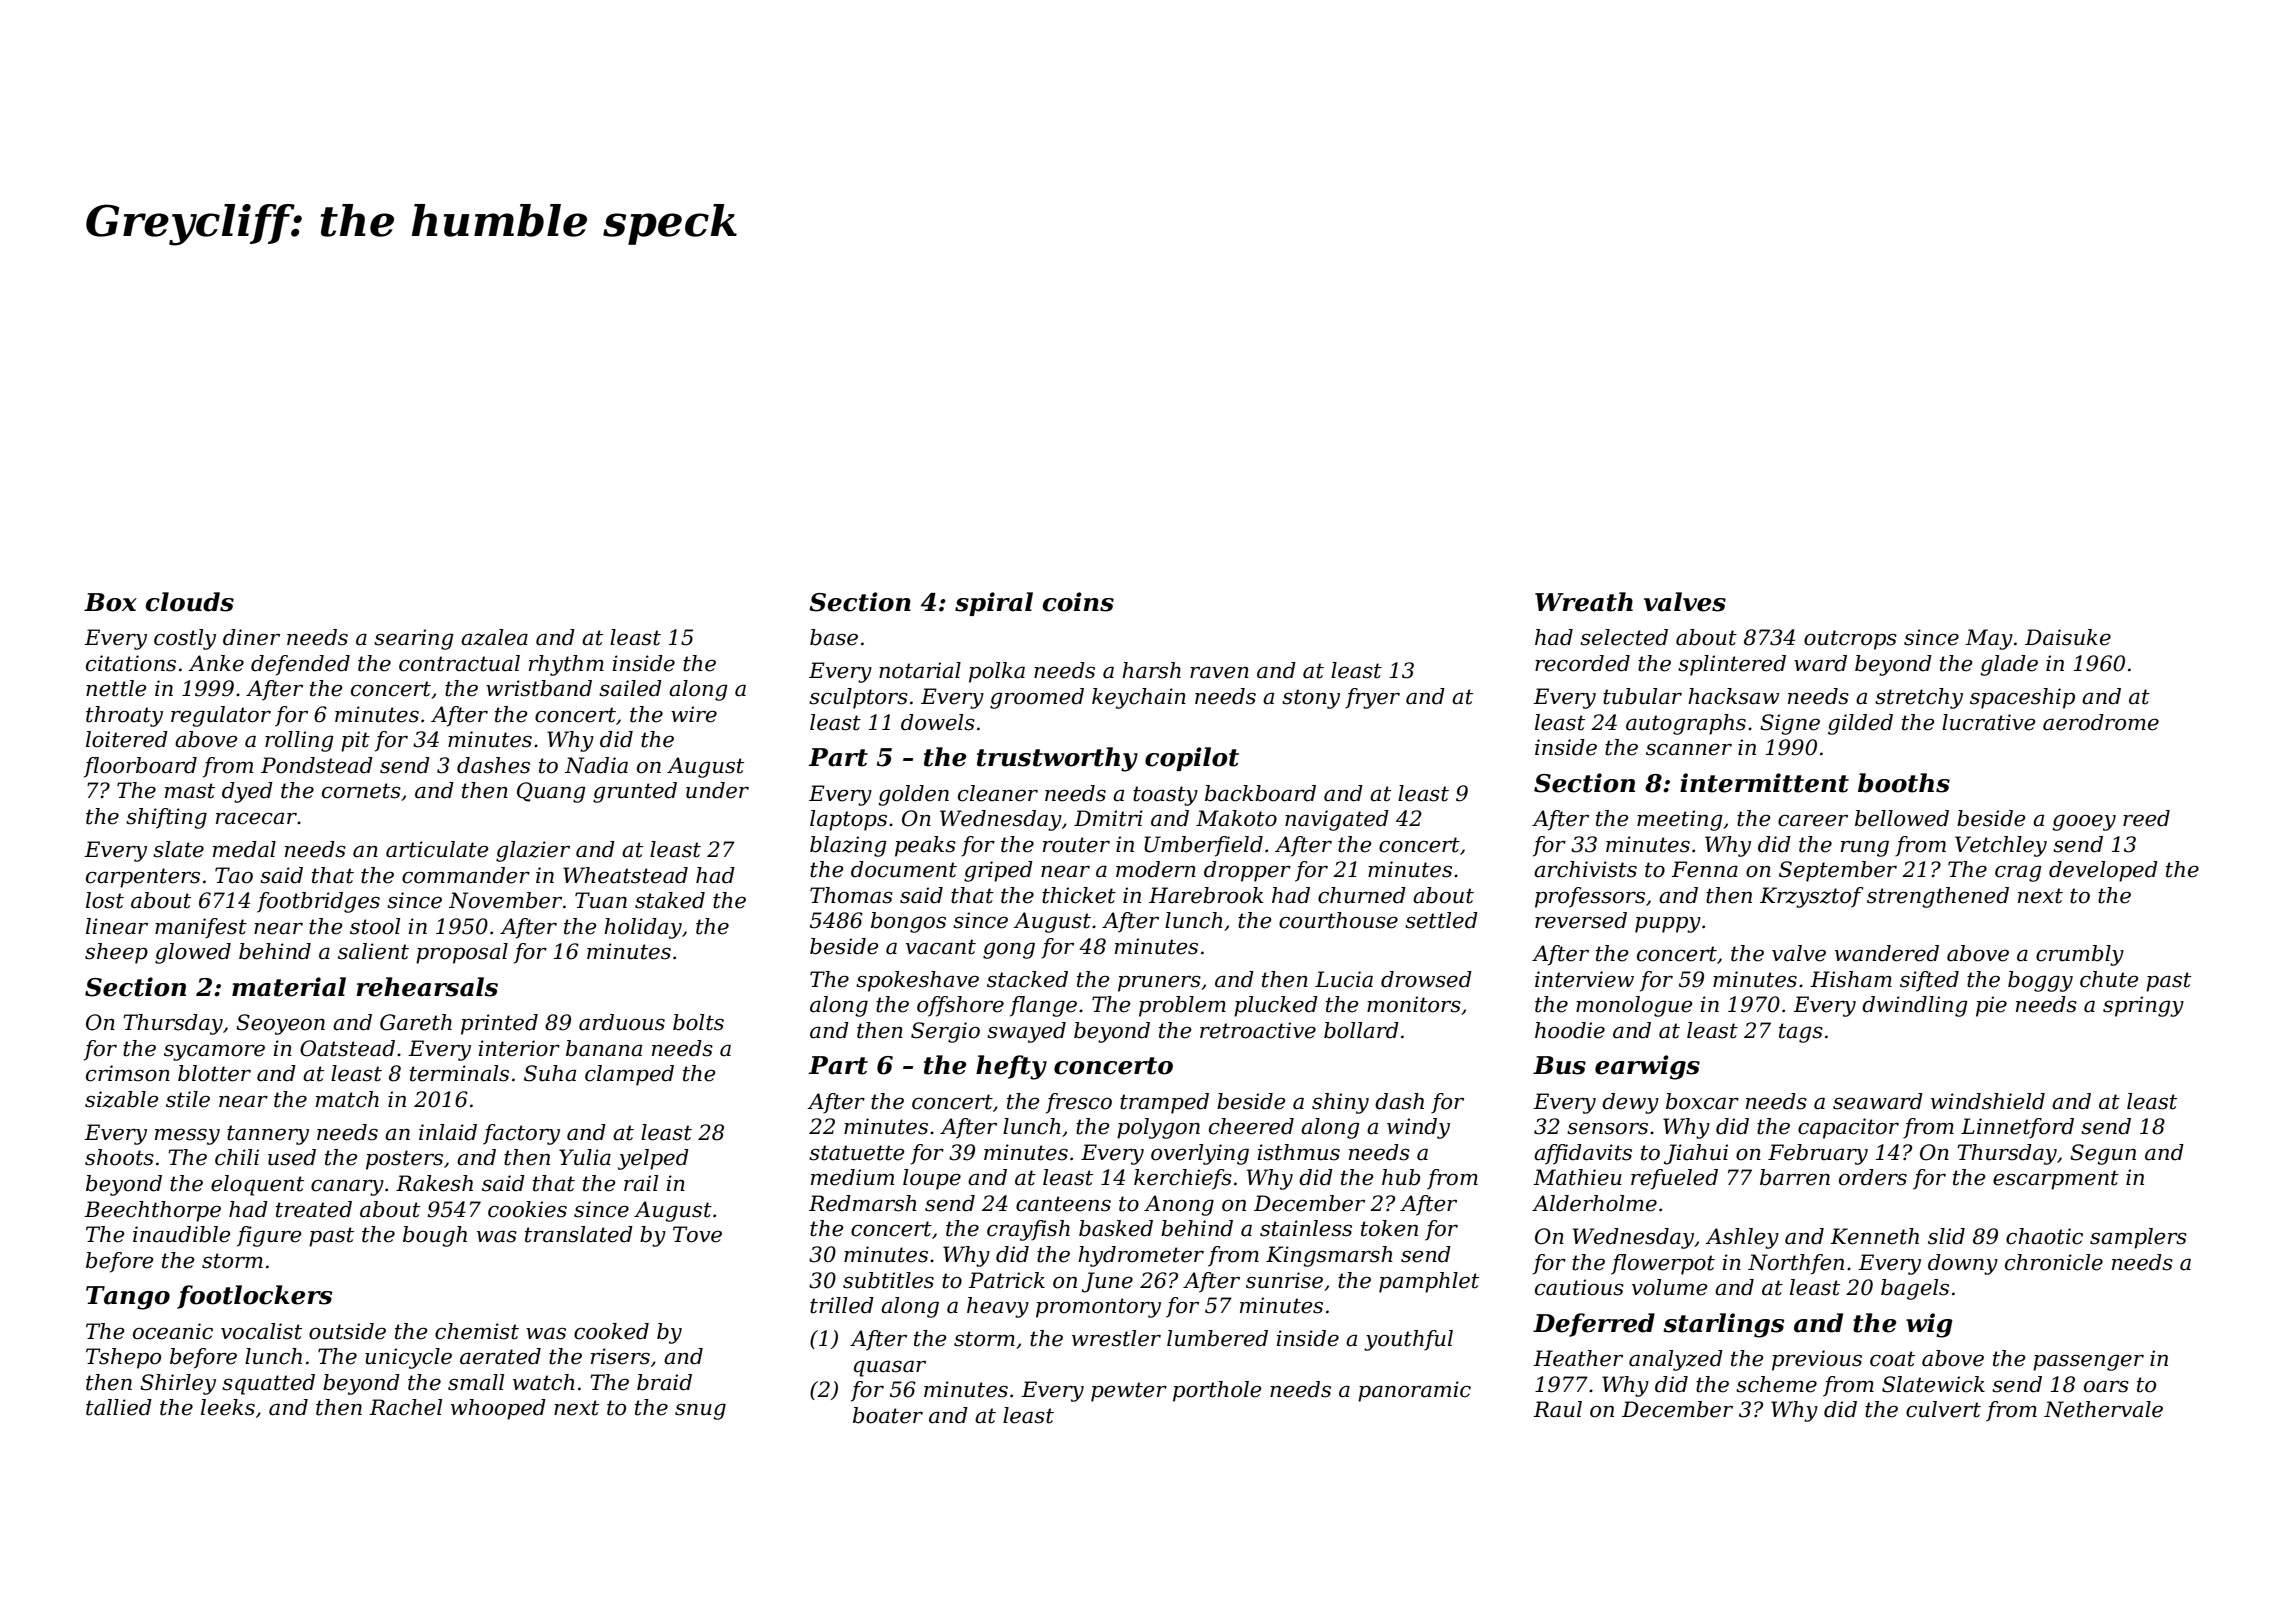  I want to click on Tango, so click(128, 1298).
